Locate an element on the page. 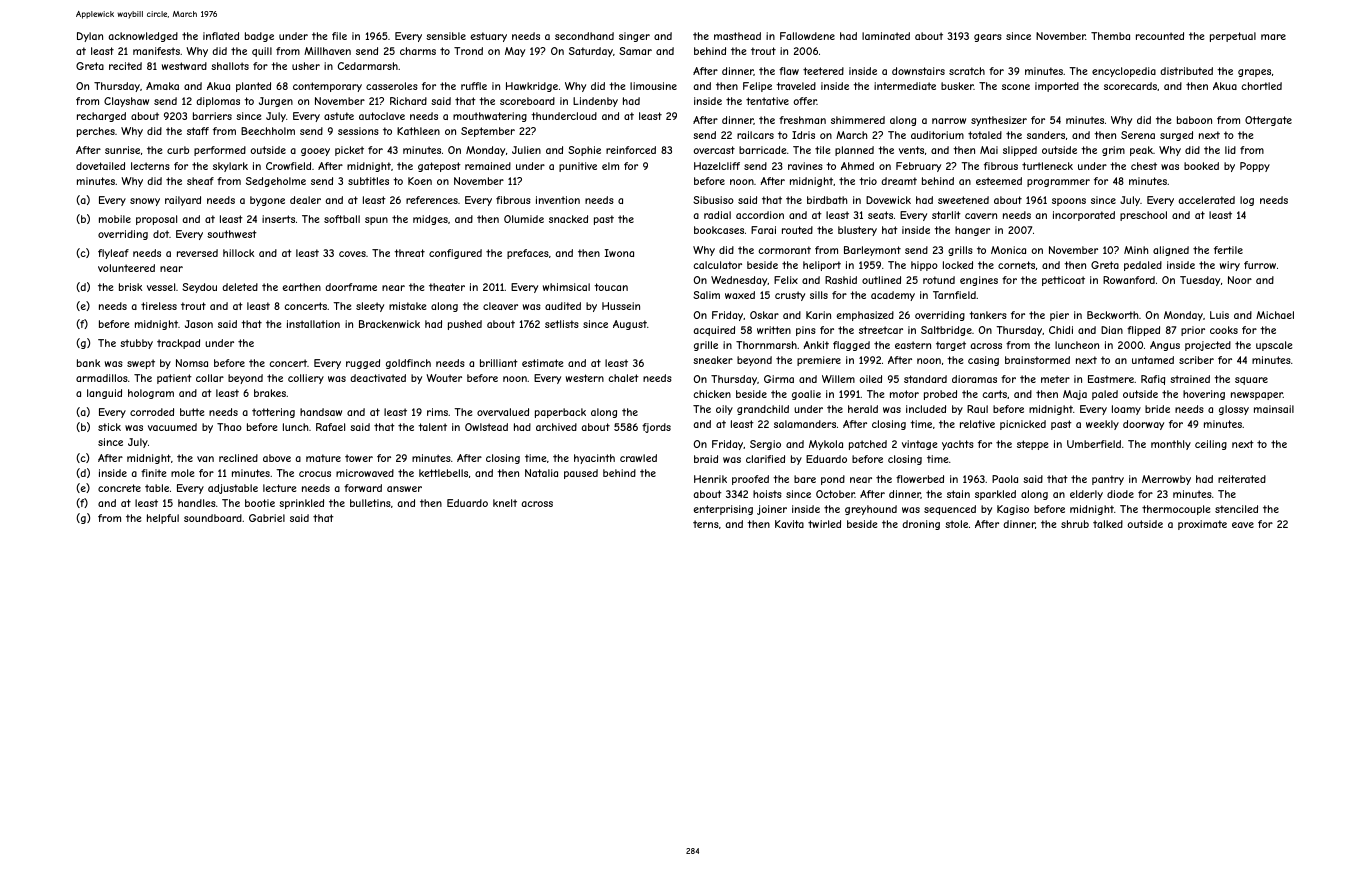  limousine is located at coordinates (653, 86).
